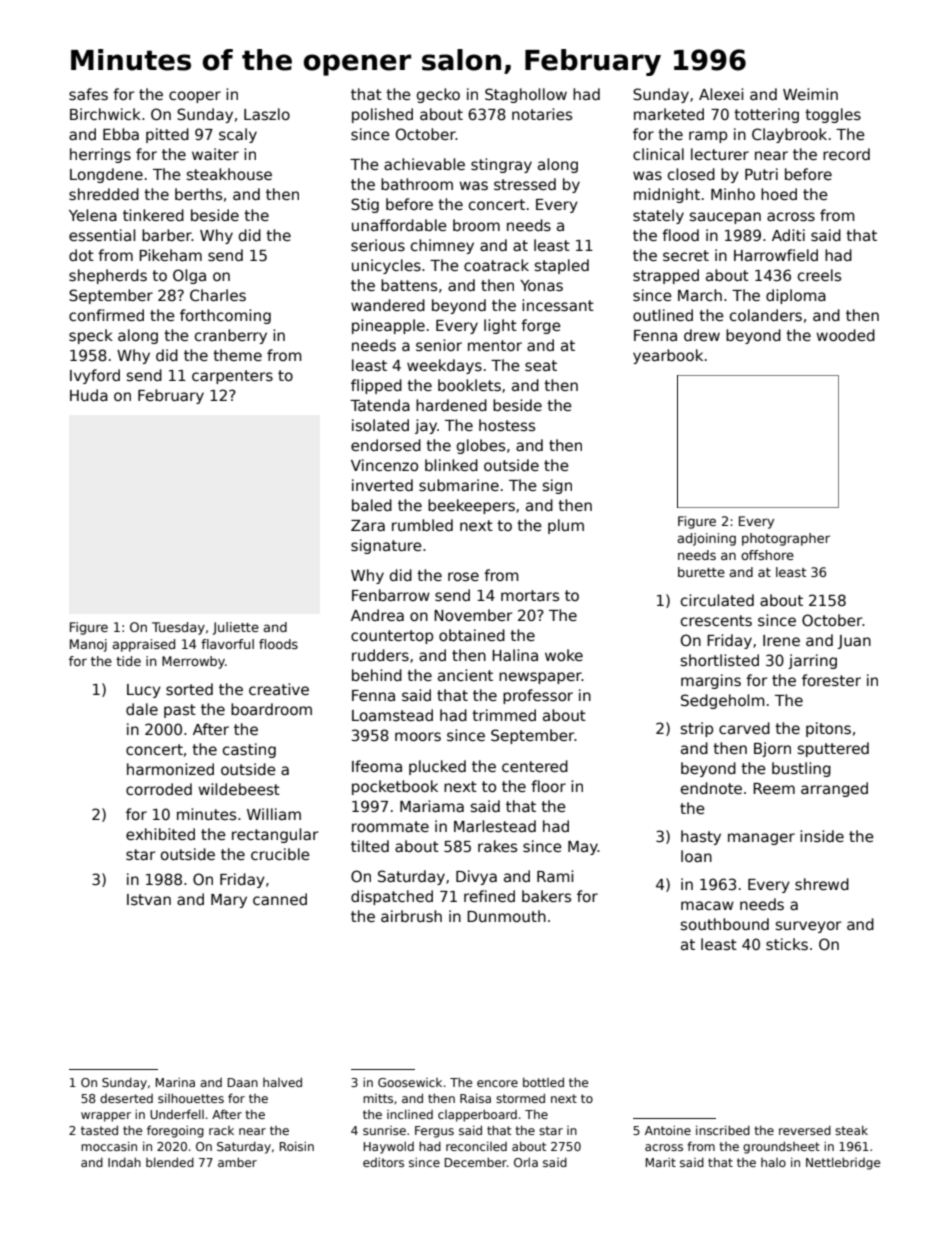  I want to click on forthcoming, so click(225, 316).
